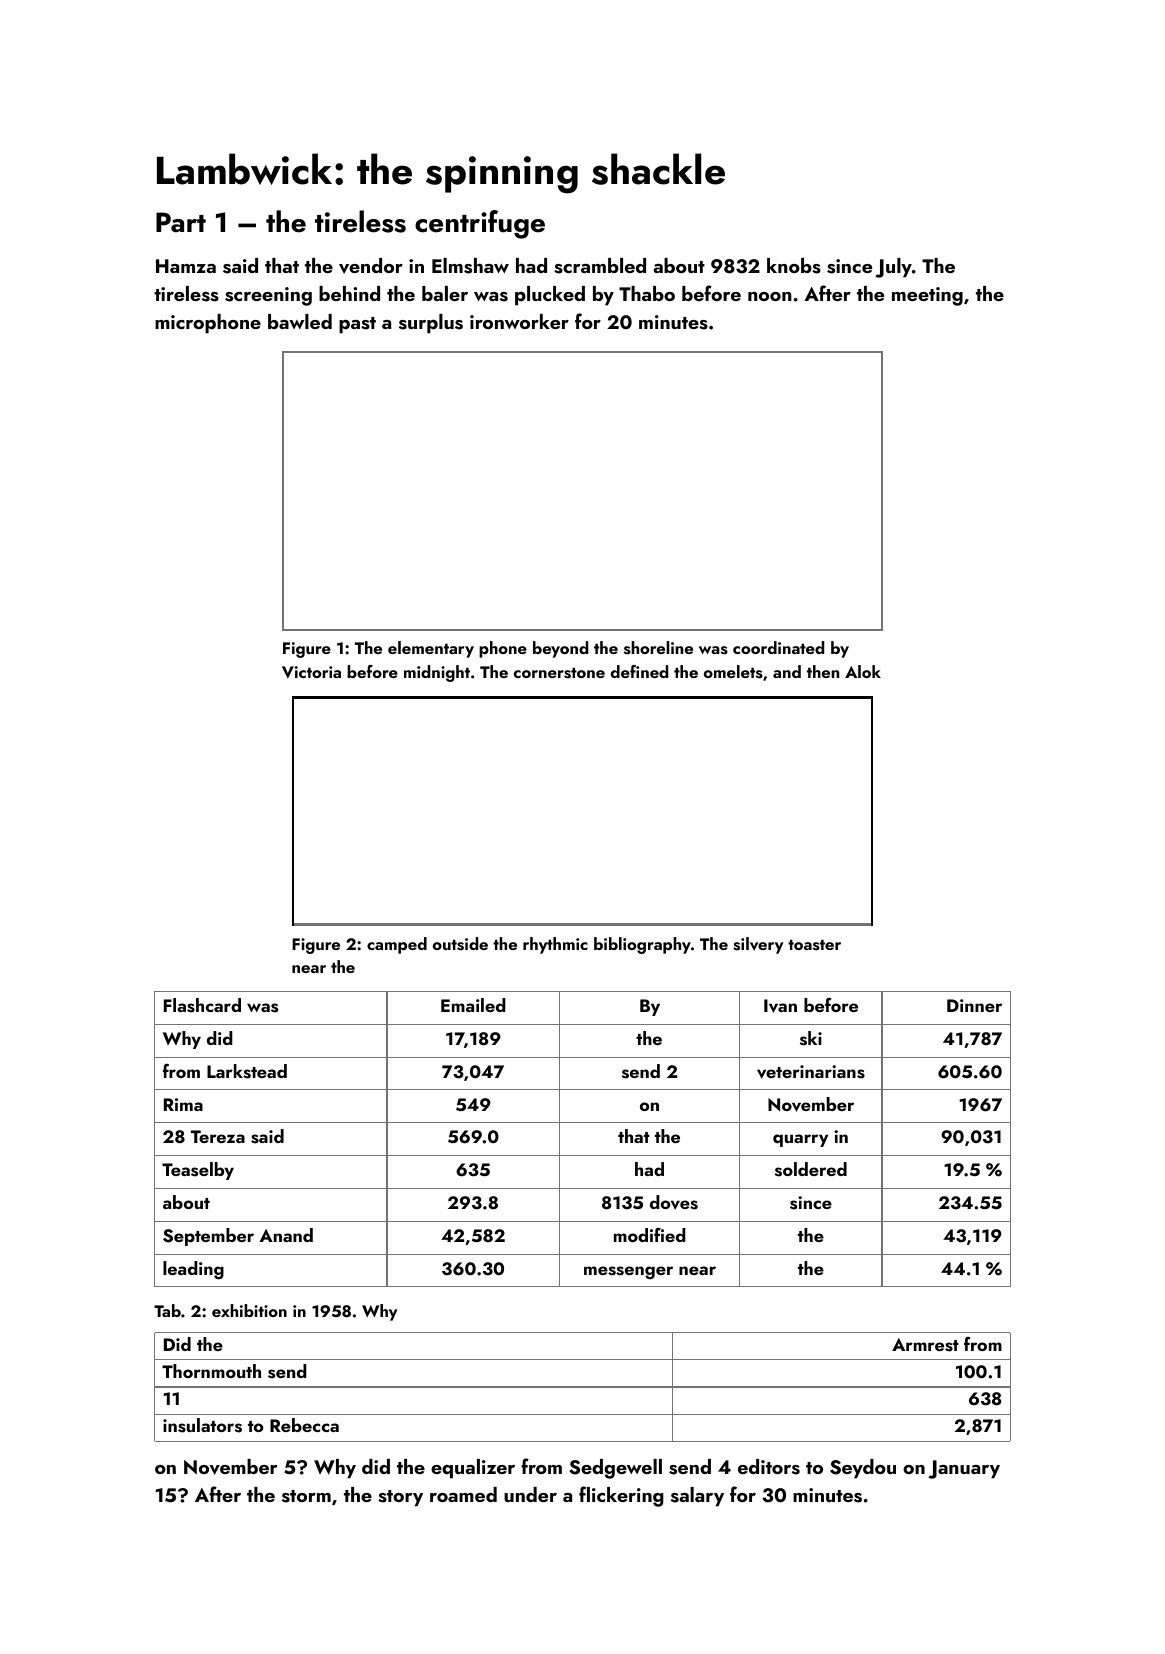 The height and width of the document is (1654, 1165). I want to click on July, so click(893, 268).
